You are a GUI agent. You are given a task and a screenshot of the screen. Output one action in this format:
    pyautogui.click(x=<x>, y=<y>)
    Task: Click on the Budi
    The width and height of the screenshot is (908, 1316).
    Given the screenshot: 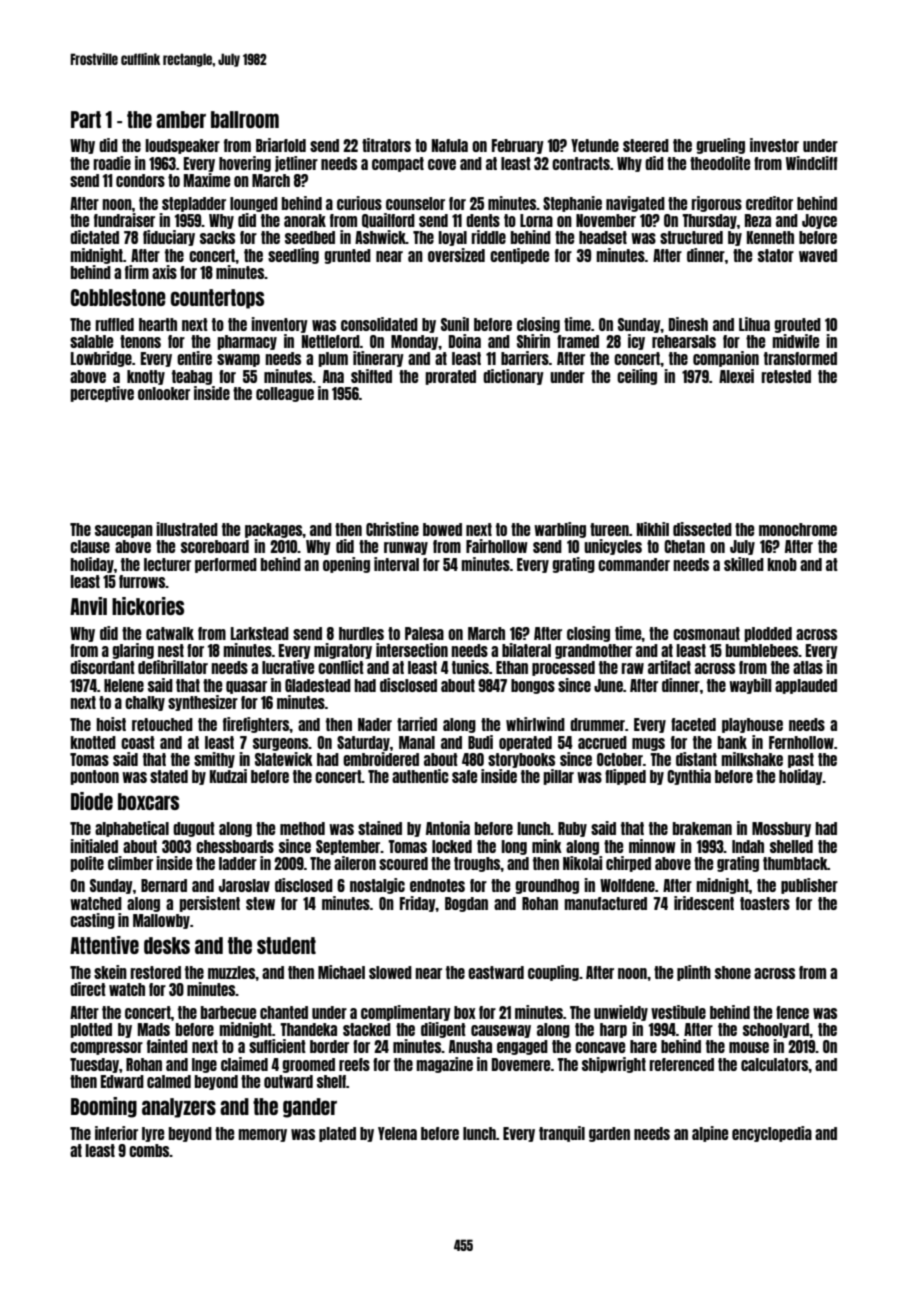 What is the action you would take?
    pyautogui.click(x=480, y=742)
